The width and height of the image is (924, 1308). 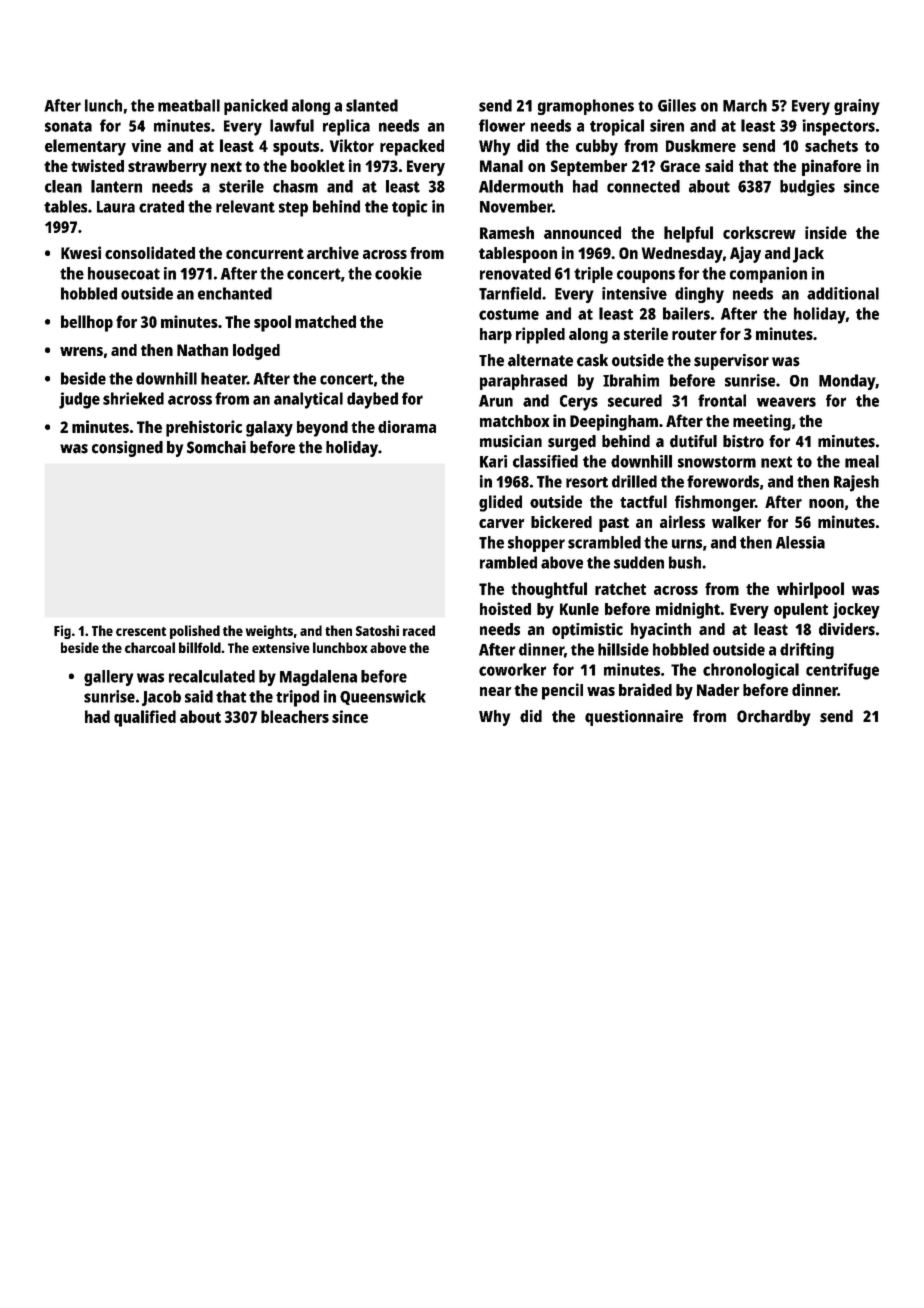 What do you see at coordinates (145, 718) in the image?
I see `qualified` at bounding box center [145, 718].
